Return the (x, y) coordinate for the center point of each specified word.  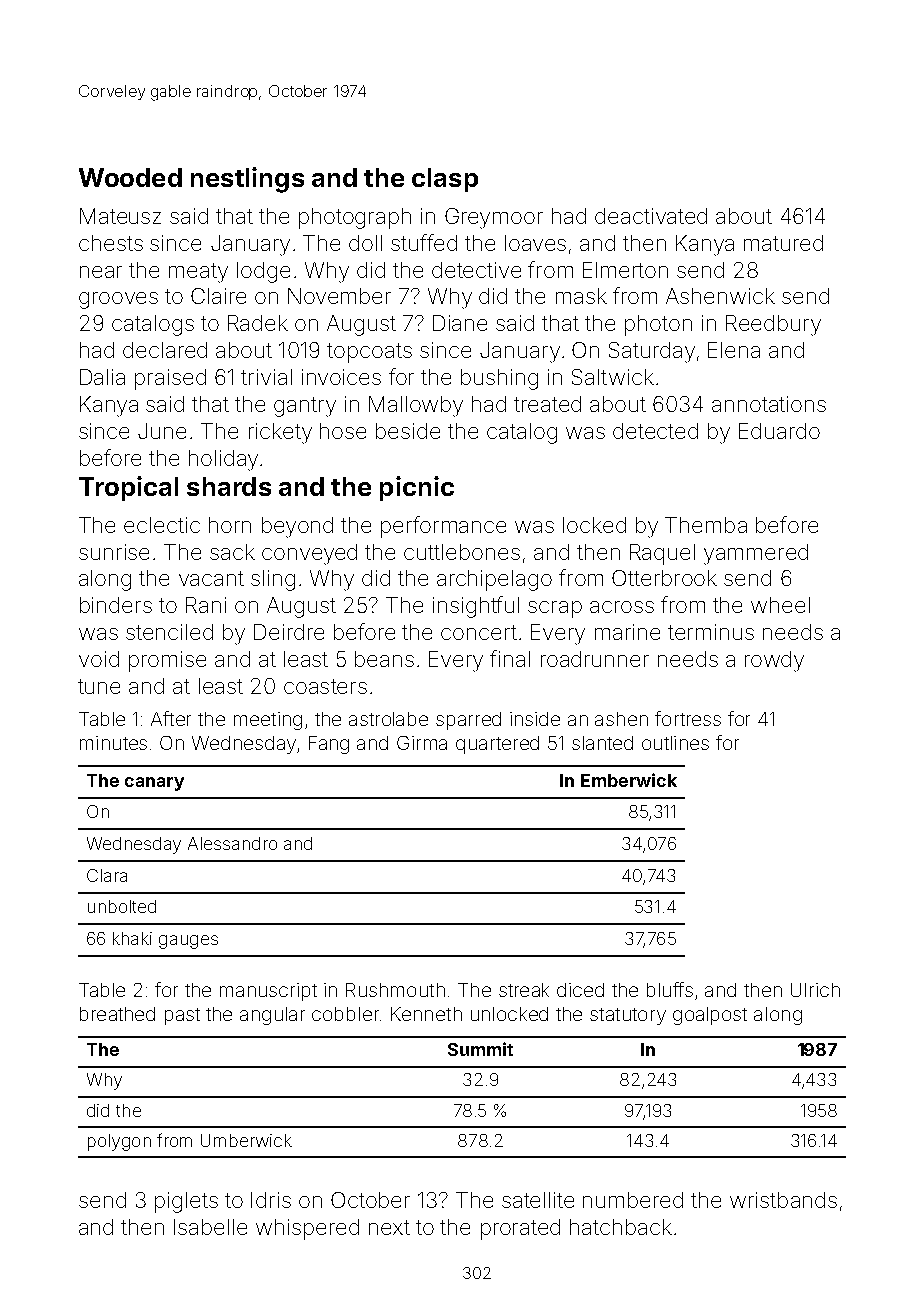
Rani (206, 605)
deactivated (651, 216)
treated (547, 404)
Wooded (130, 177)
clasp (445, 180)
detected (655, 431)
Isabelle (210, 1227)
